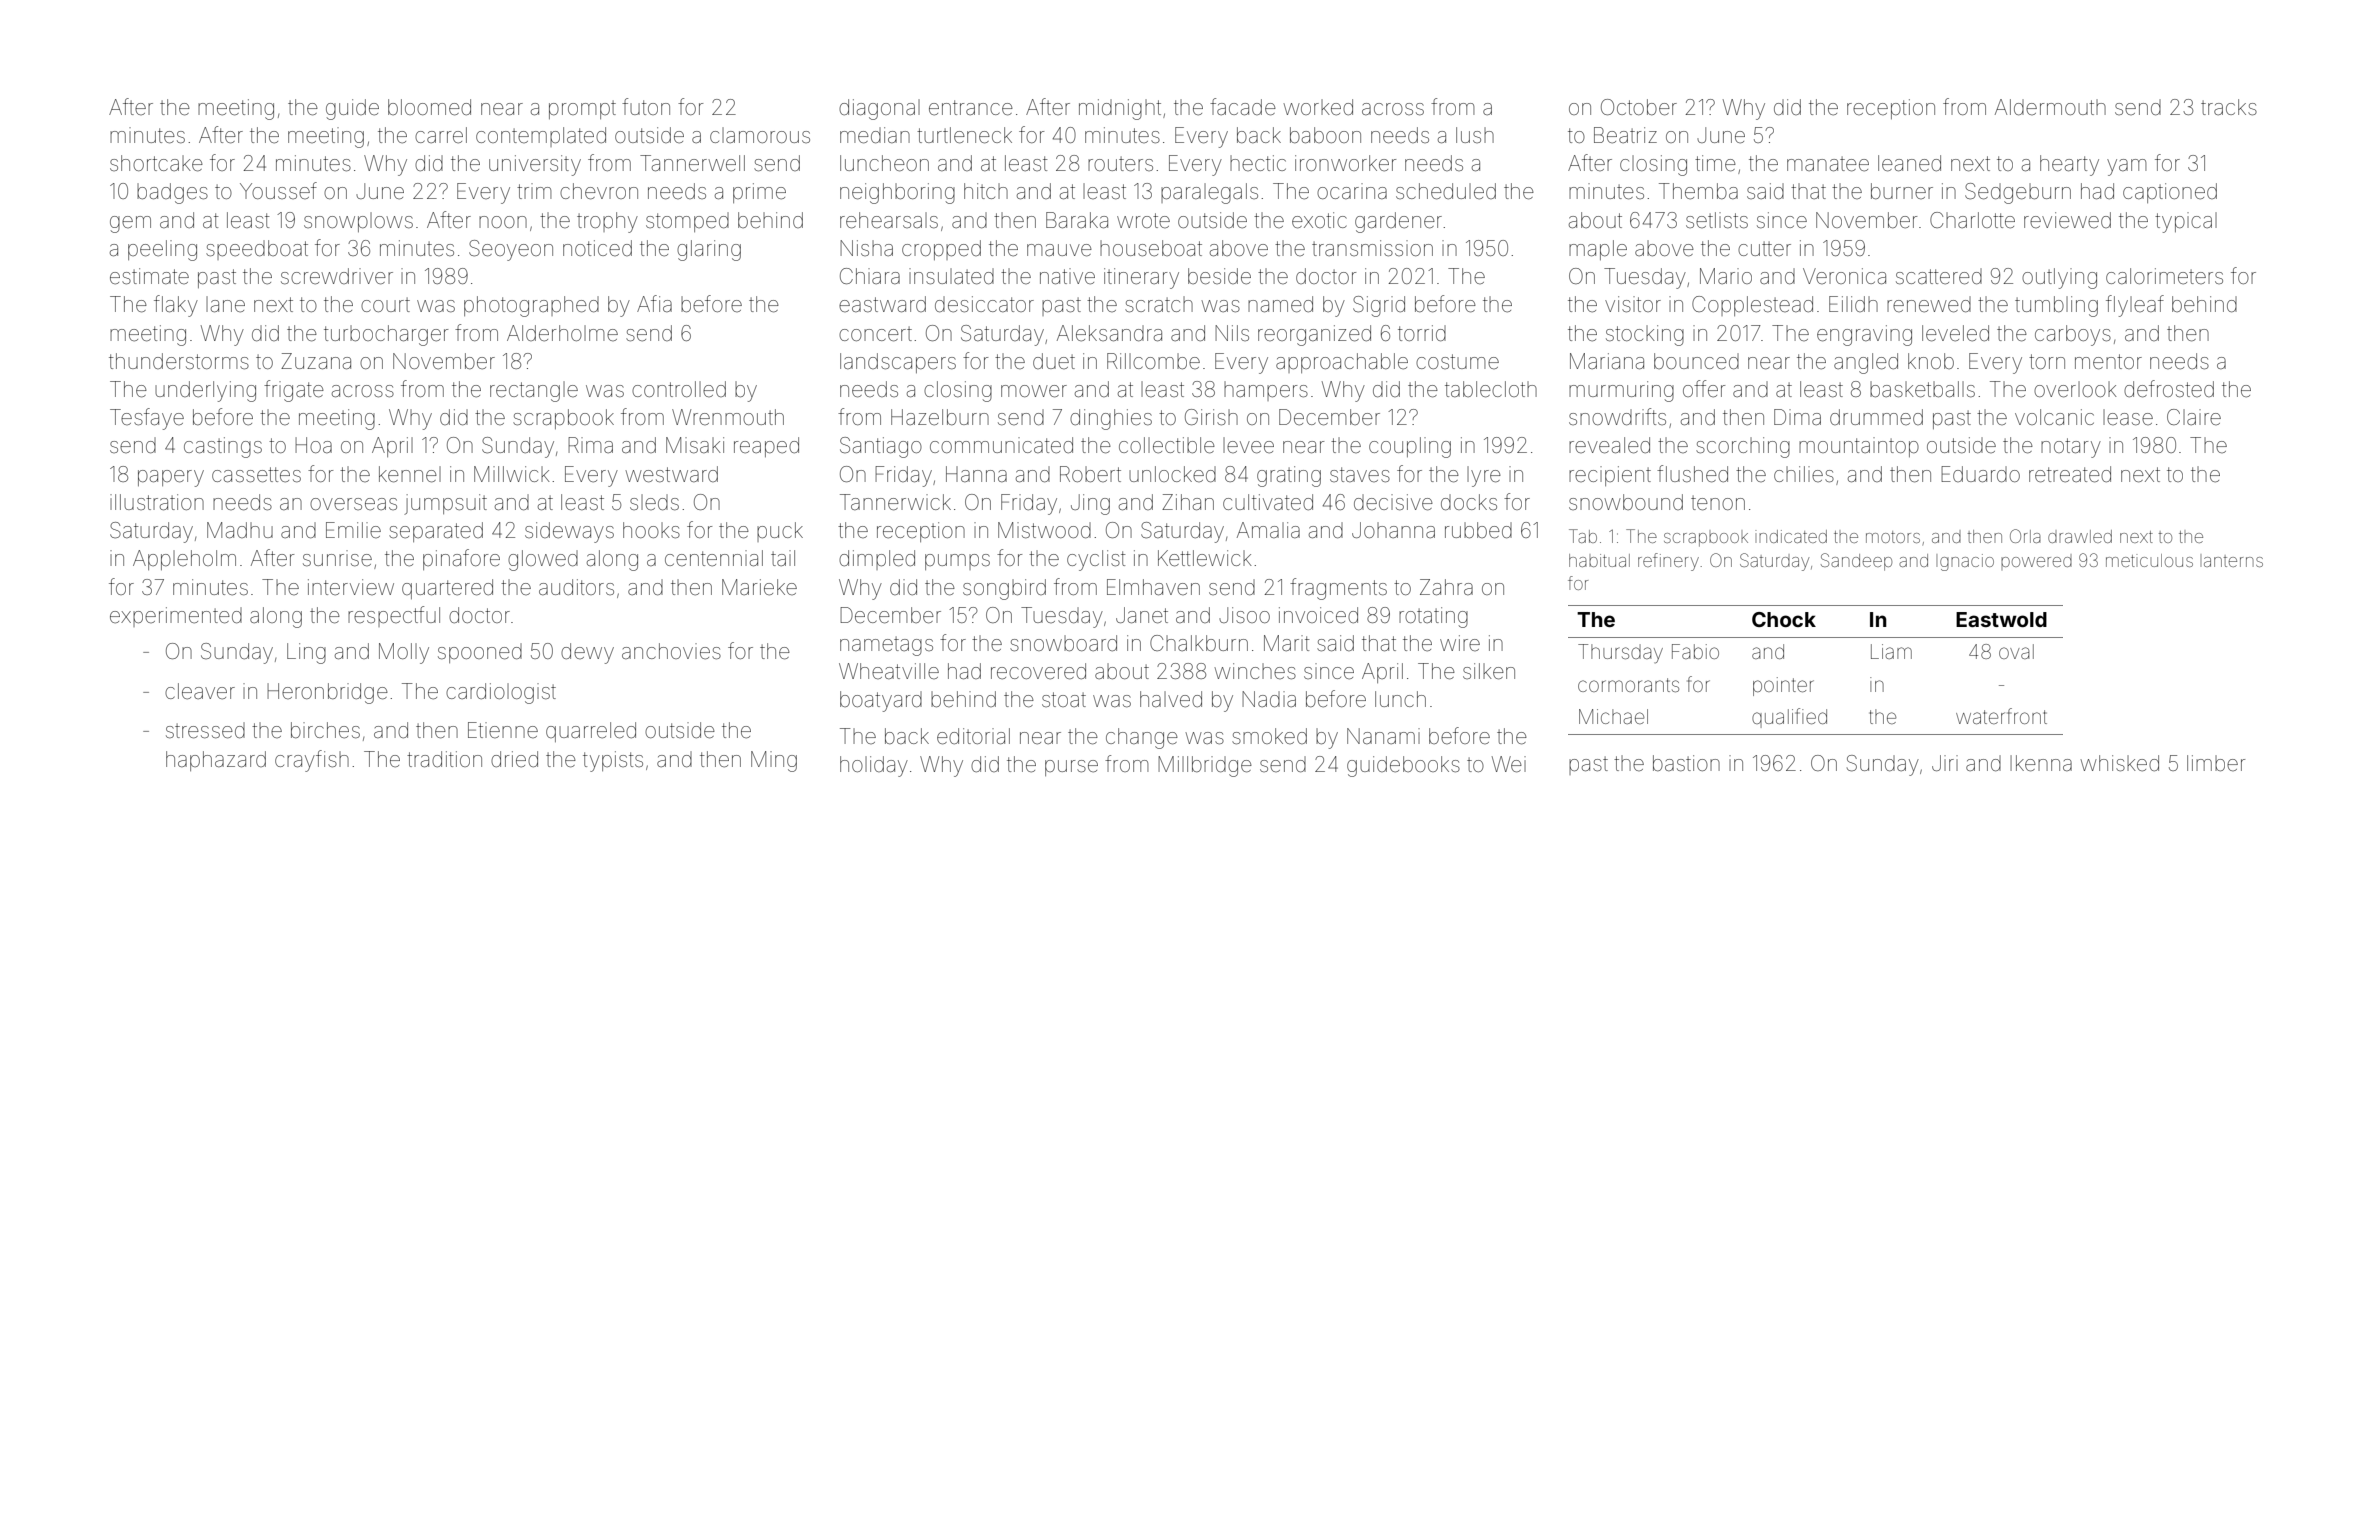 This screenshot has height=1540, width=2380. Describe the element at coordinates (1609, 445) in the screenshot. I see `revealed` at that location.
